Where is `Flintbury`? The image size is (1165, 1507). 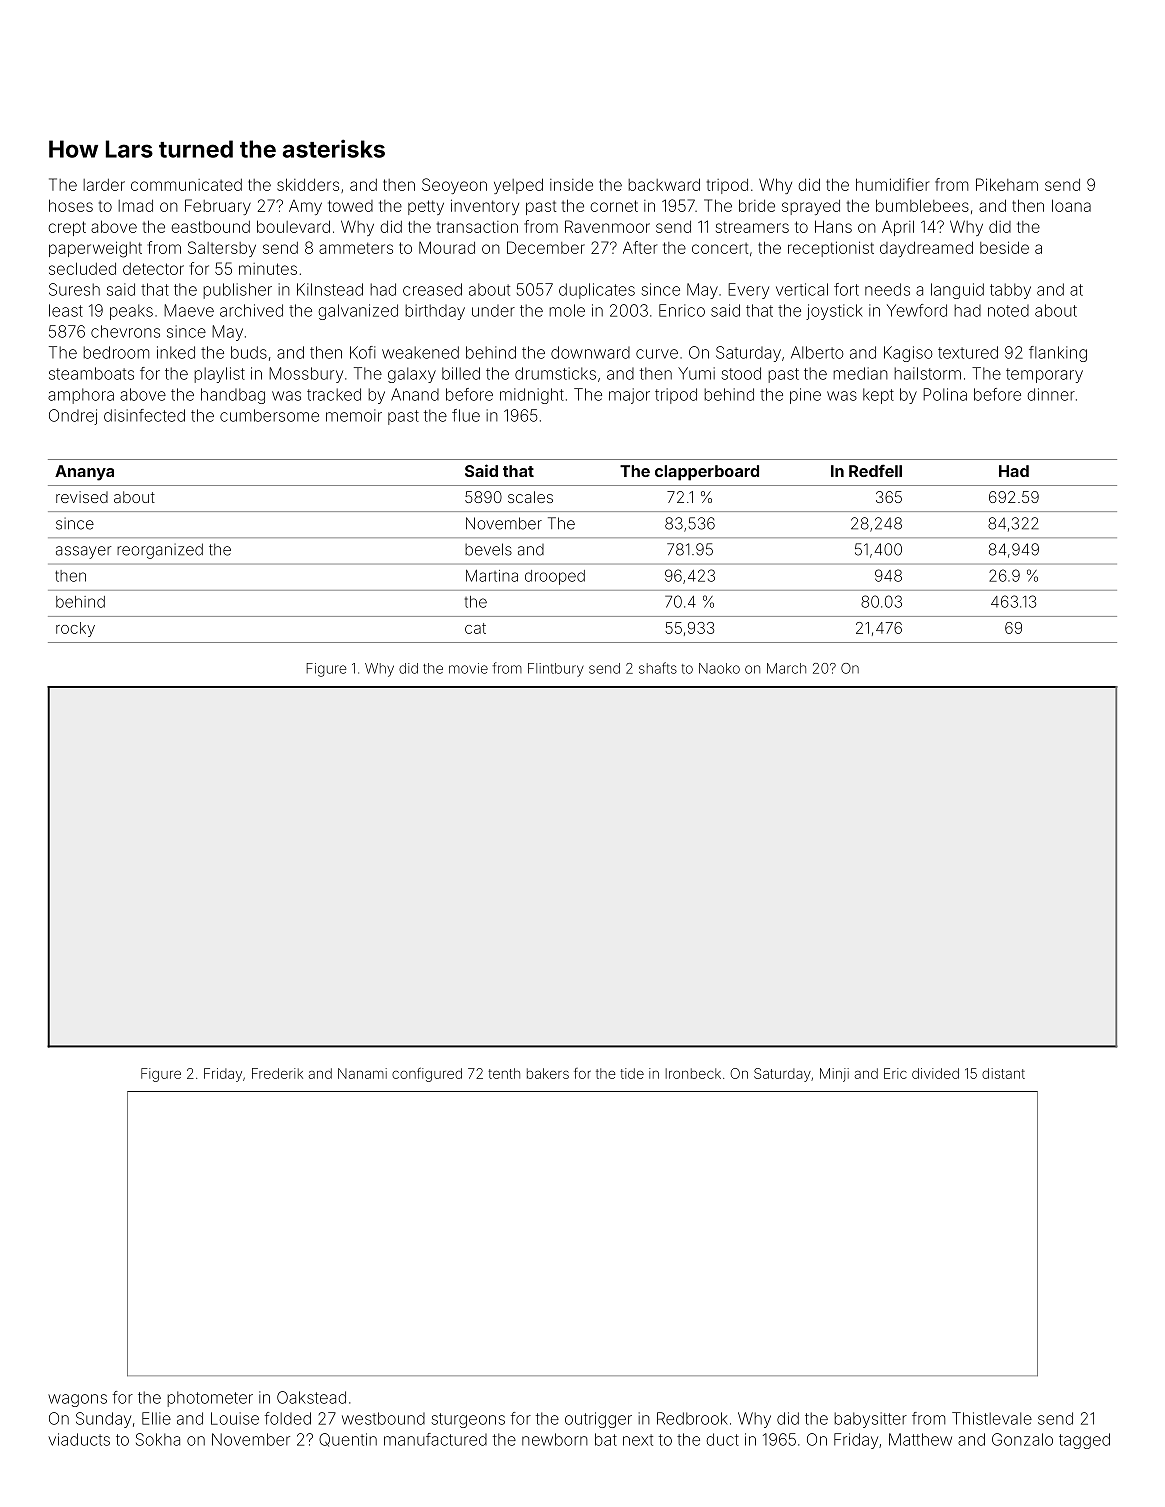 Flintbury is located at coordinates (556, 670).
